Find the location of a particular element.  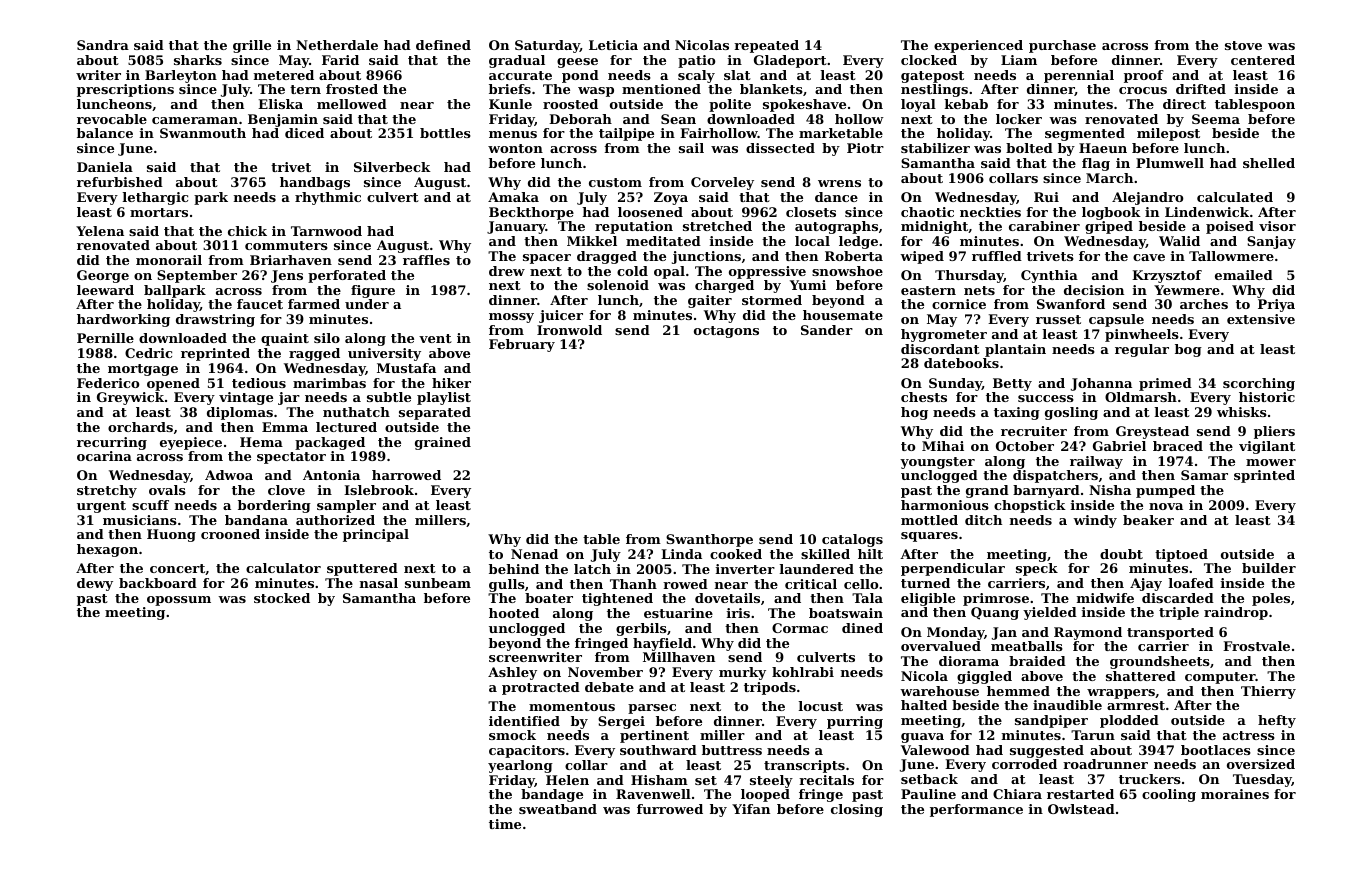

Sean is located at coordinates (678, 119).
